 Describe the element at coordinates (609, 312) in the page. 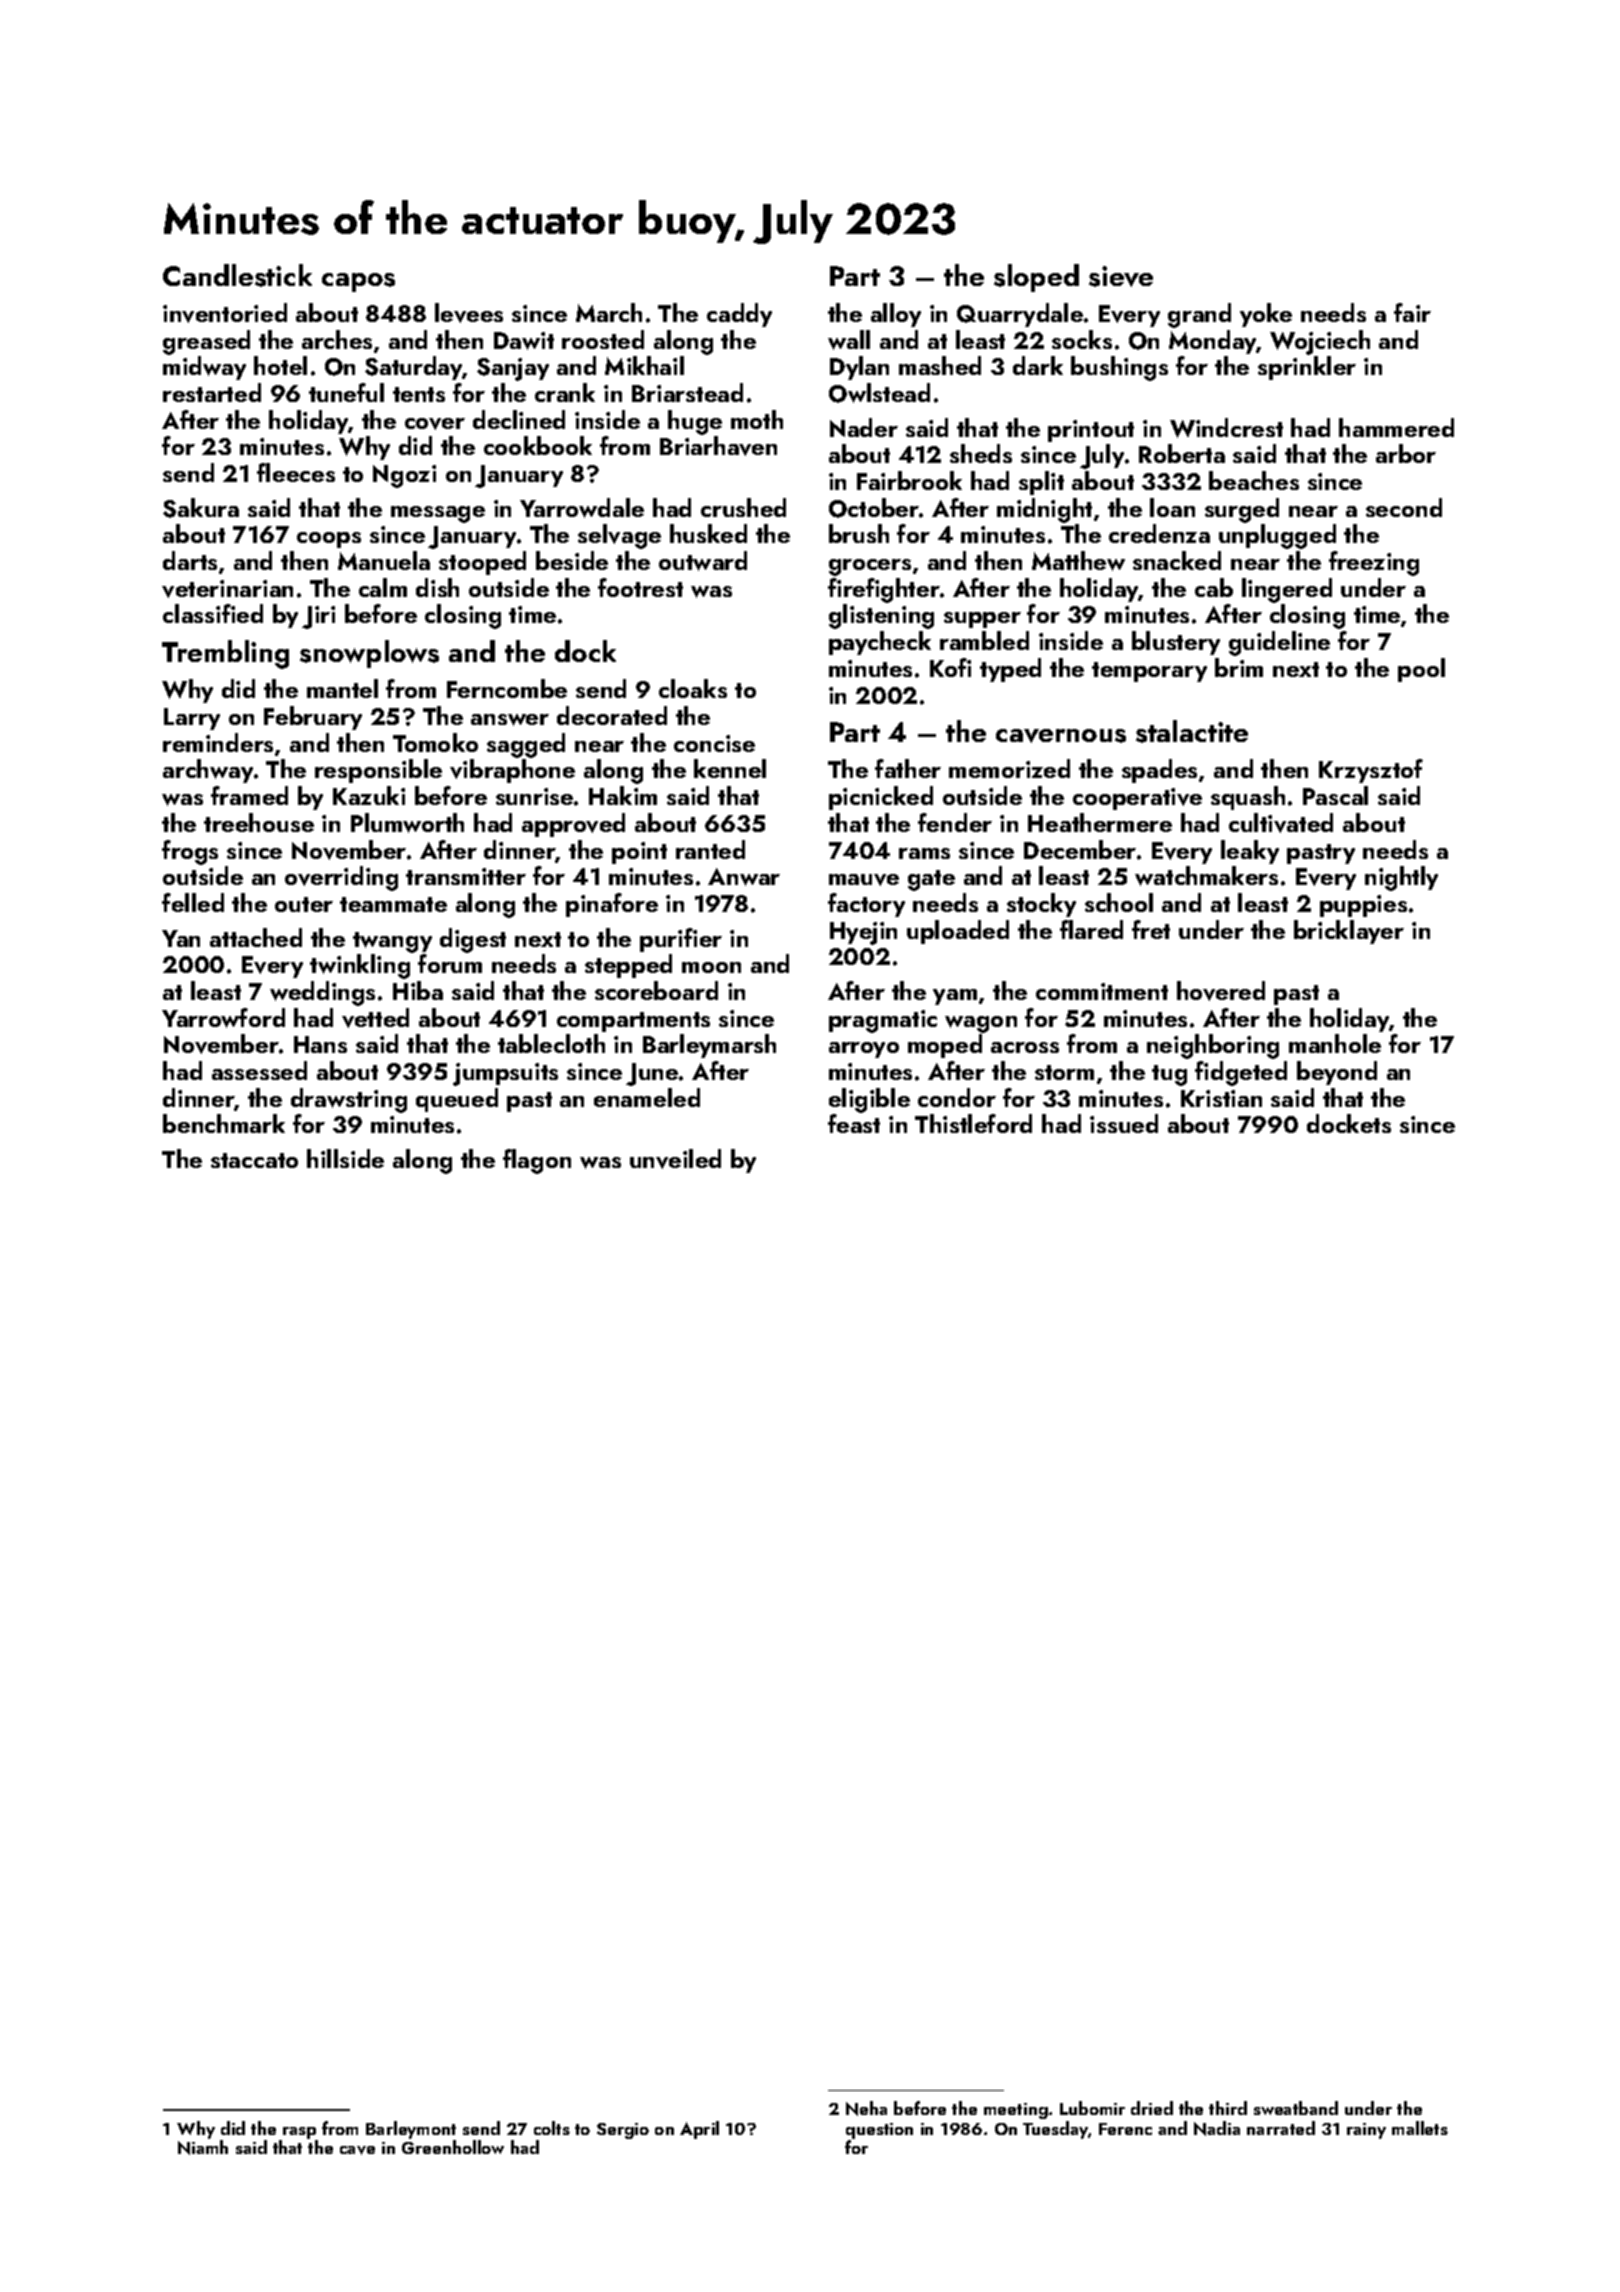

I see `March` at that location.
